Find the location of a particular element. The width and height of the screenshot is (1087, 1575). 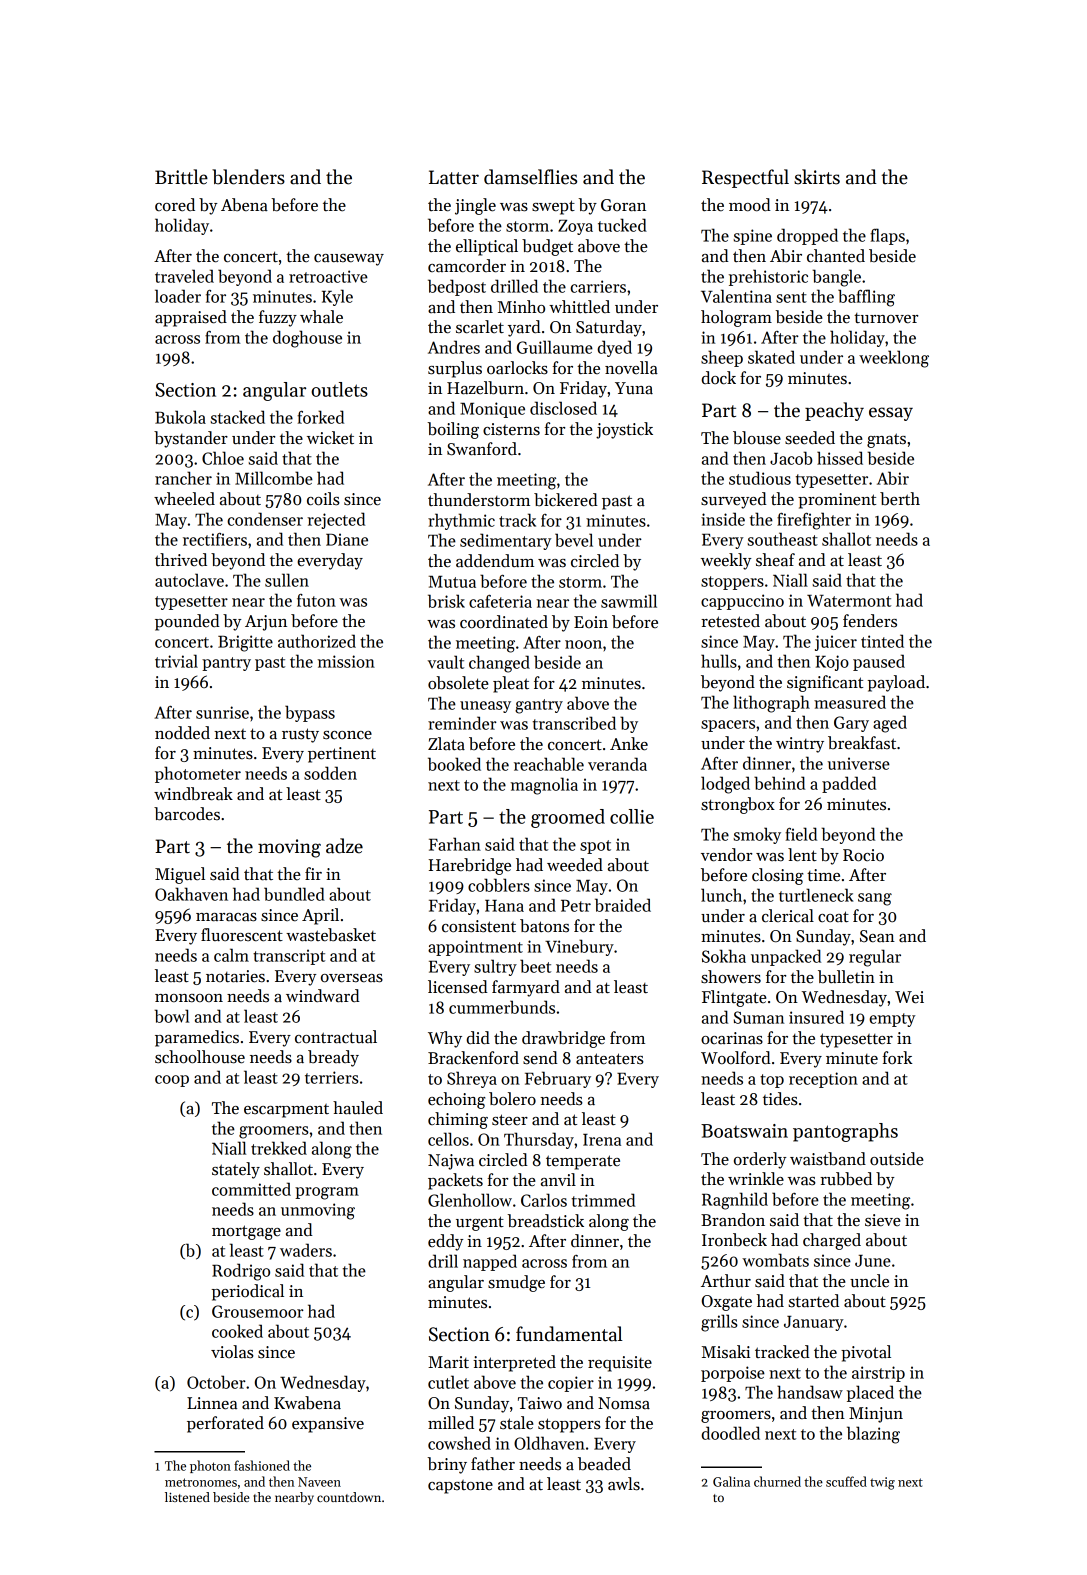

April is located at coordinates (320, 916).
